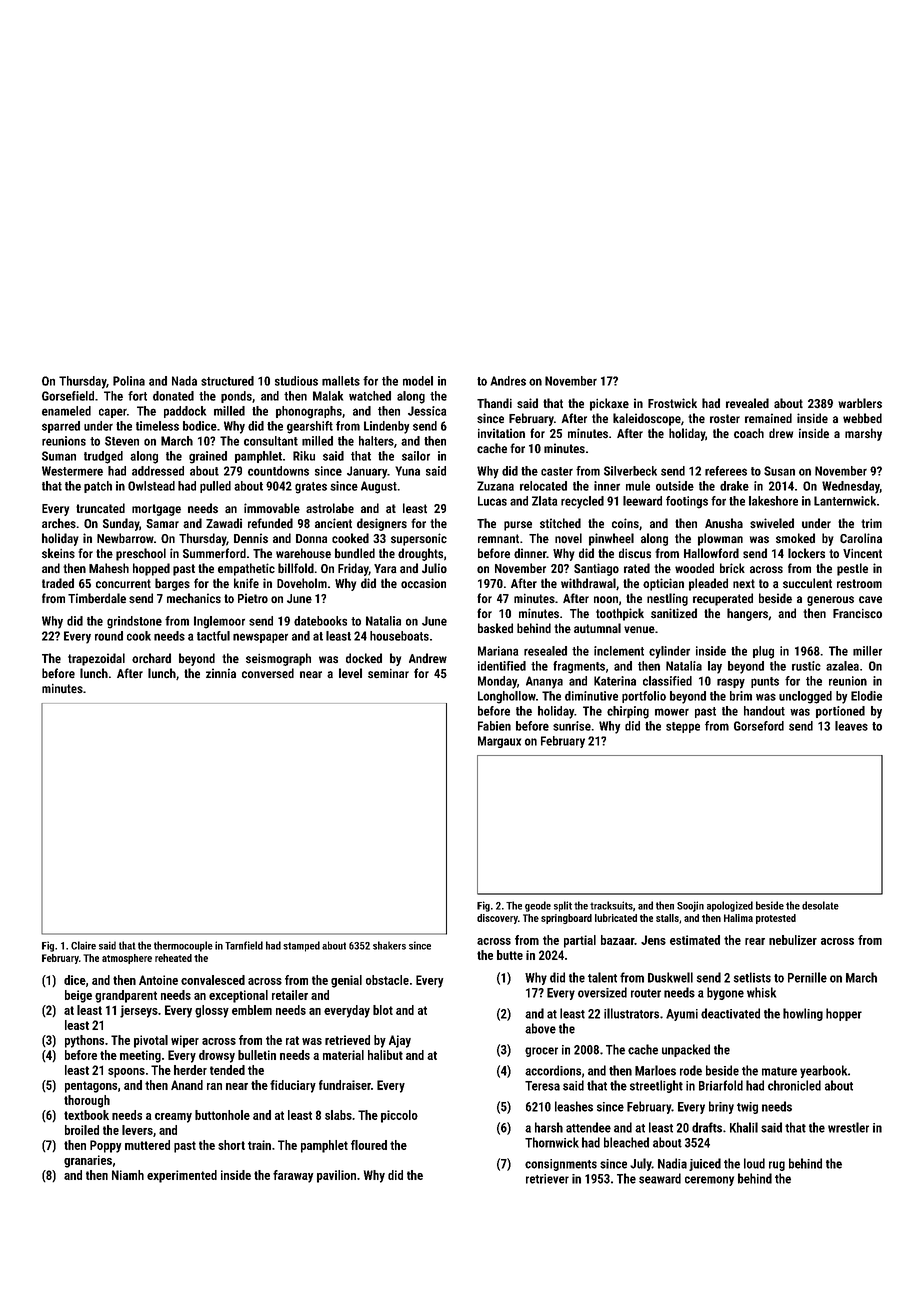 This screenshot has width=924, height=1308. Describe the element at coordinates (730, 1013) in the screenshot. I see `deactivated` at that location.
